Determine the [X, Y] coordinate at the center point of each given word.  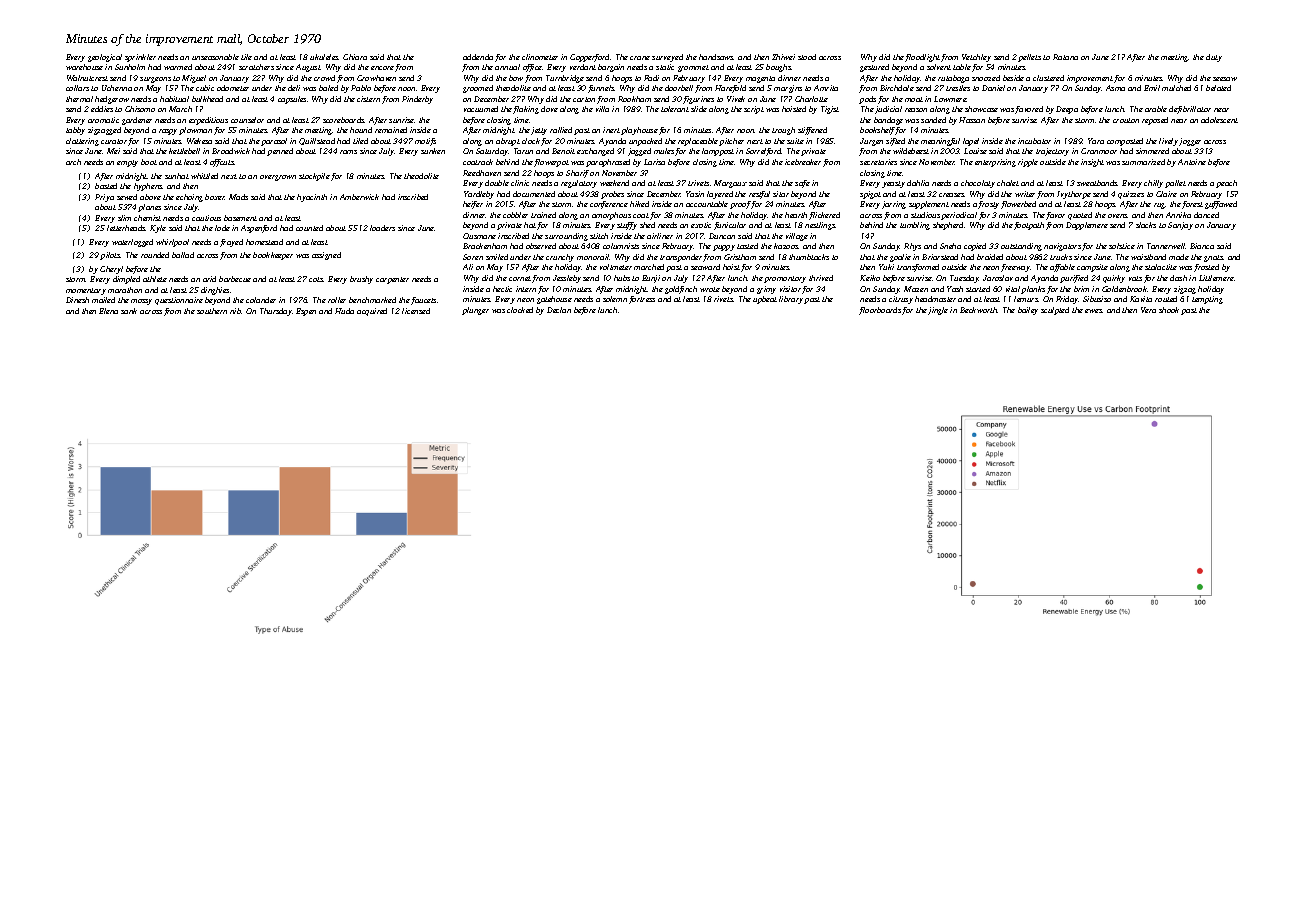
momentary [86, 291]
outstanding [1021, 247]
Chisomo [140, 109]
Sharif [577, 174]
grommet [693, 68]
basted [106, 186]
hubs [622, 278]
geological [105, 58]
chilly [1153, 184]
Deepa [1067, 110]
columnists [621, 246]
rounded [155, 255]
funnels [601, 89]
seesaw [1225, 79]
